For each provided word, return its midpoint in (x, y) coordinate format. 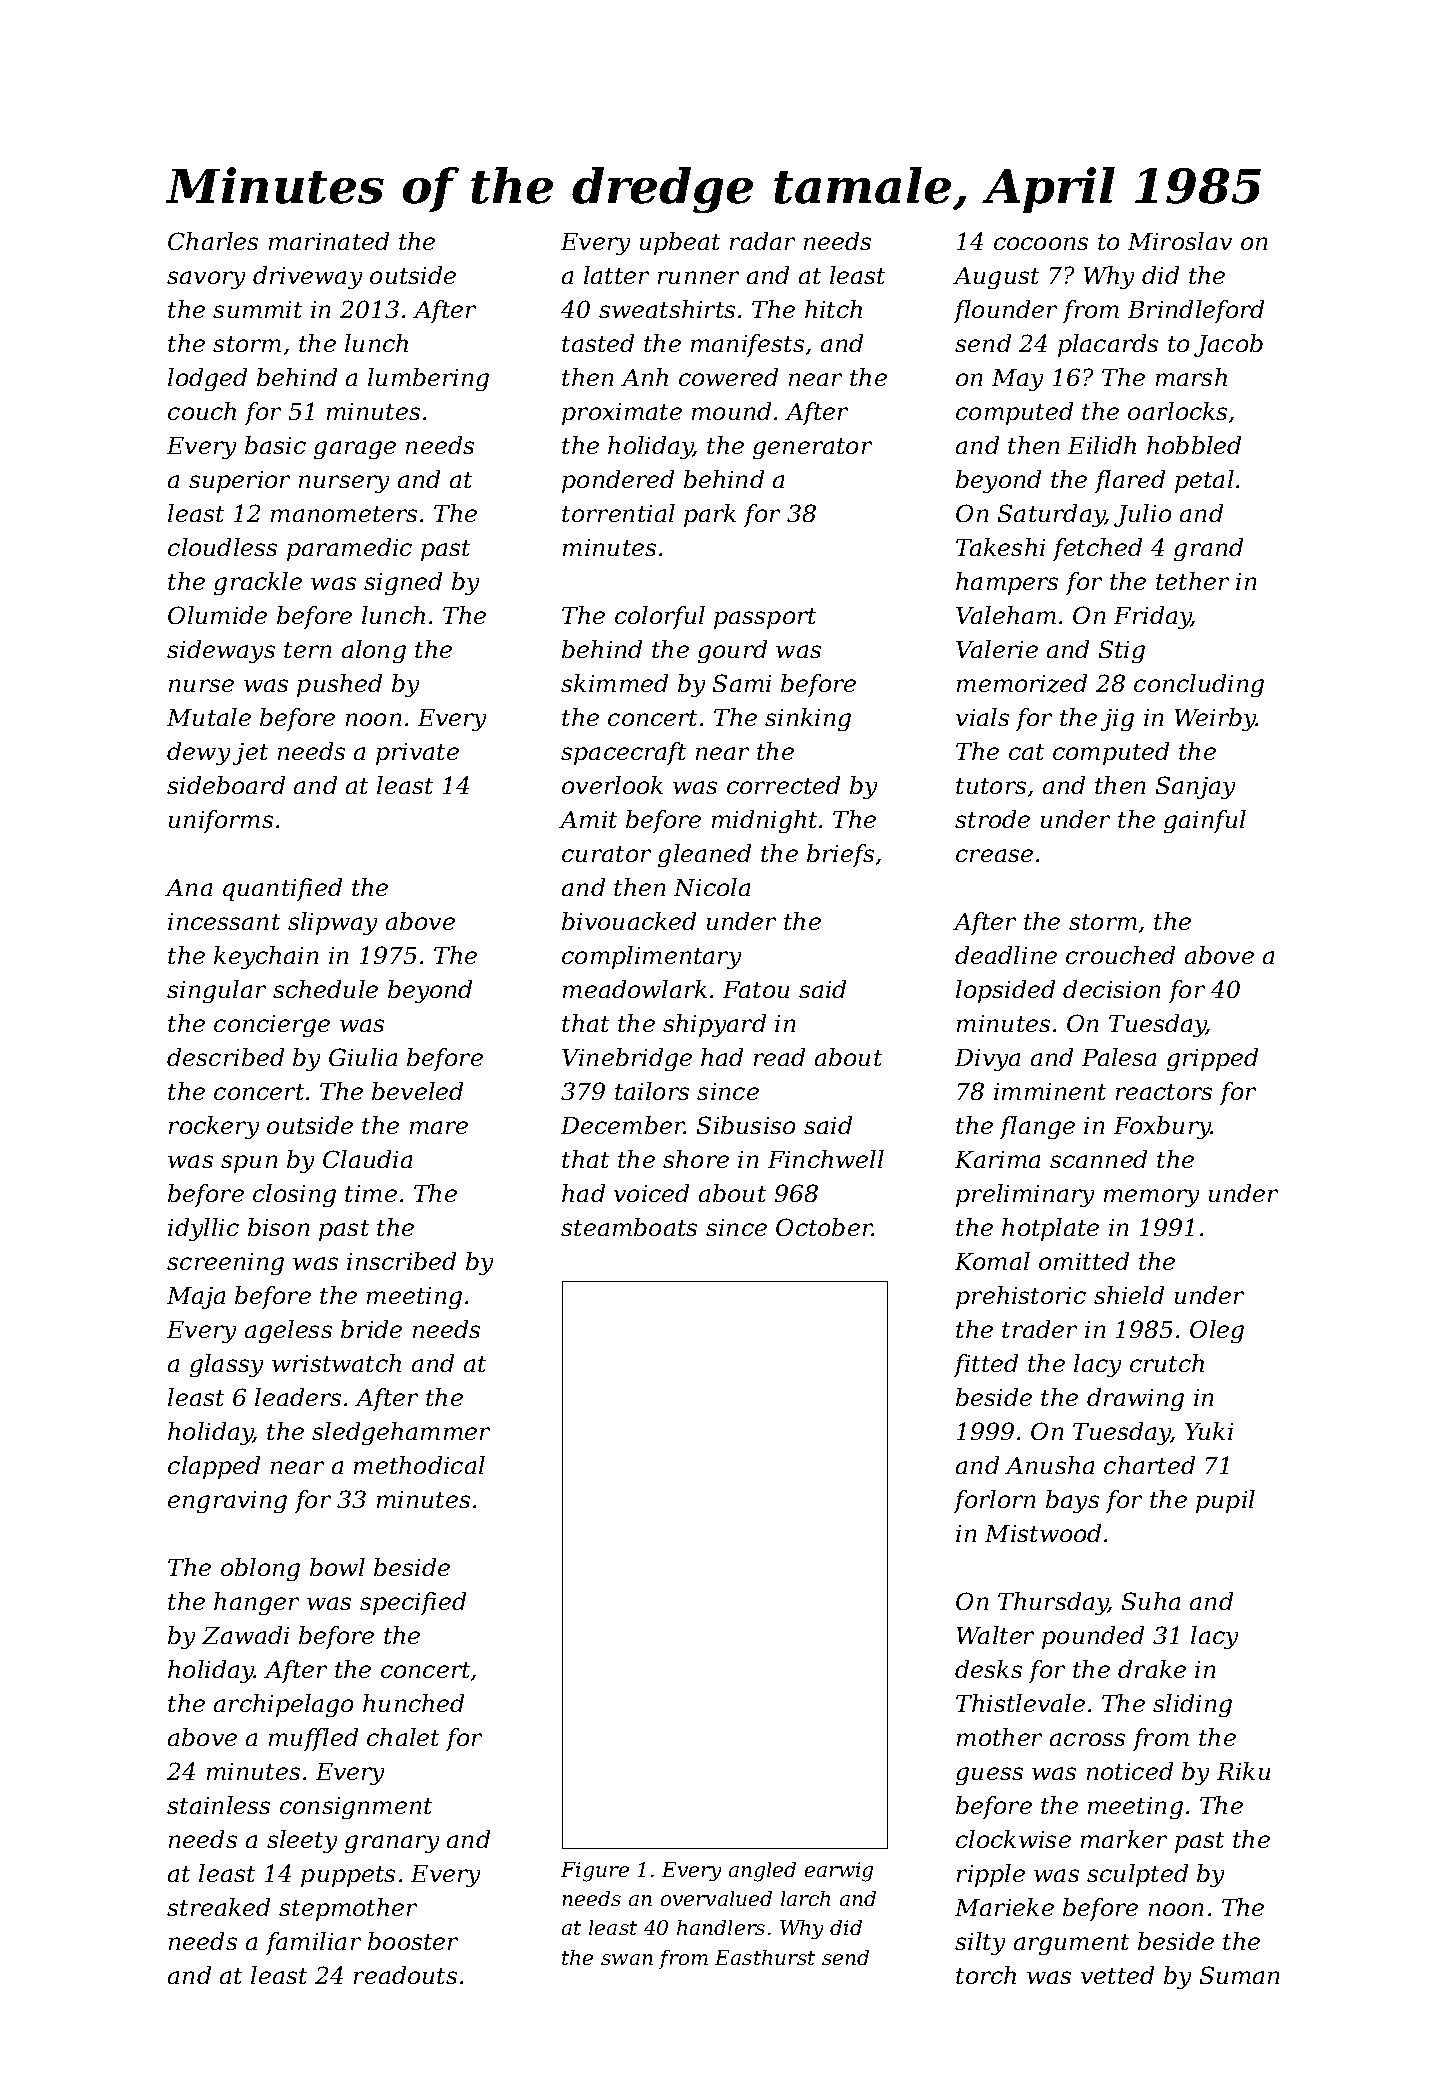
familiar (313, 1943)
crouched (1120, 955)
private (417, 754)
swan (627, 1959)
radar (762, 241)
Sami (742, 683)
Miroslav (1180, 241)
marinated (329, 241)
